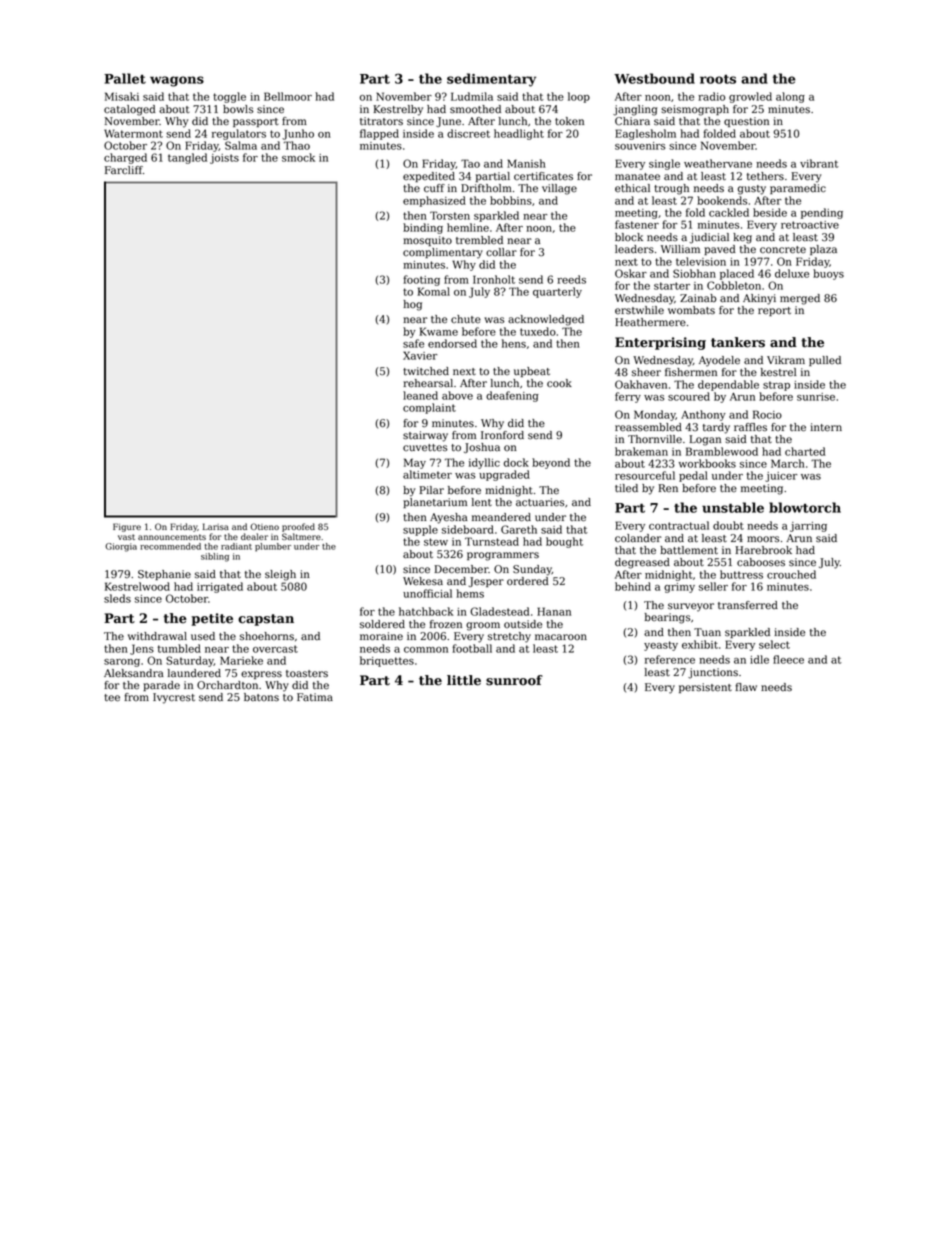 The image size is (952, 1233). What do you see at coordinates (420, 395) in the document?
I see `leaned` at bounding box center [420, 395].
